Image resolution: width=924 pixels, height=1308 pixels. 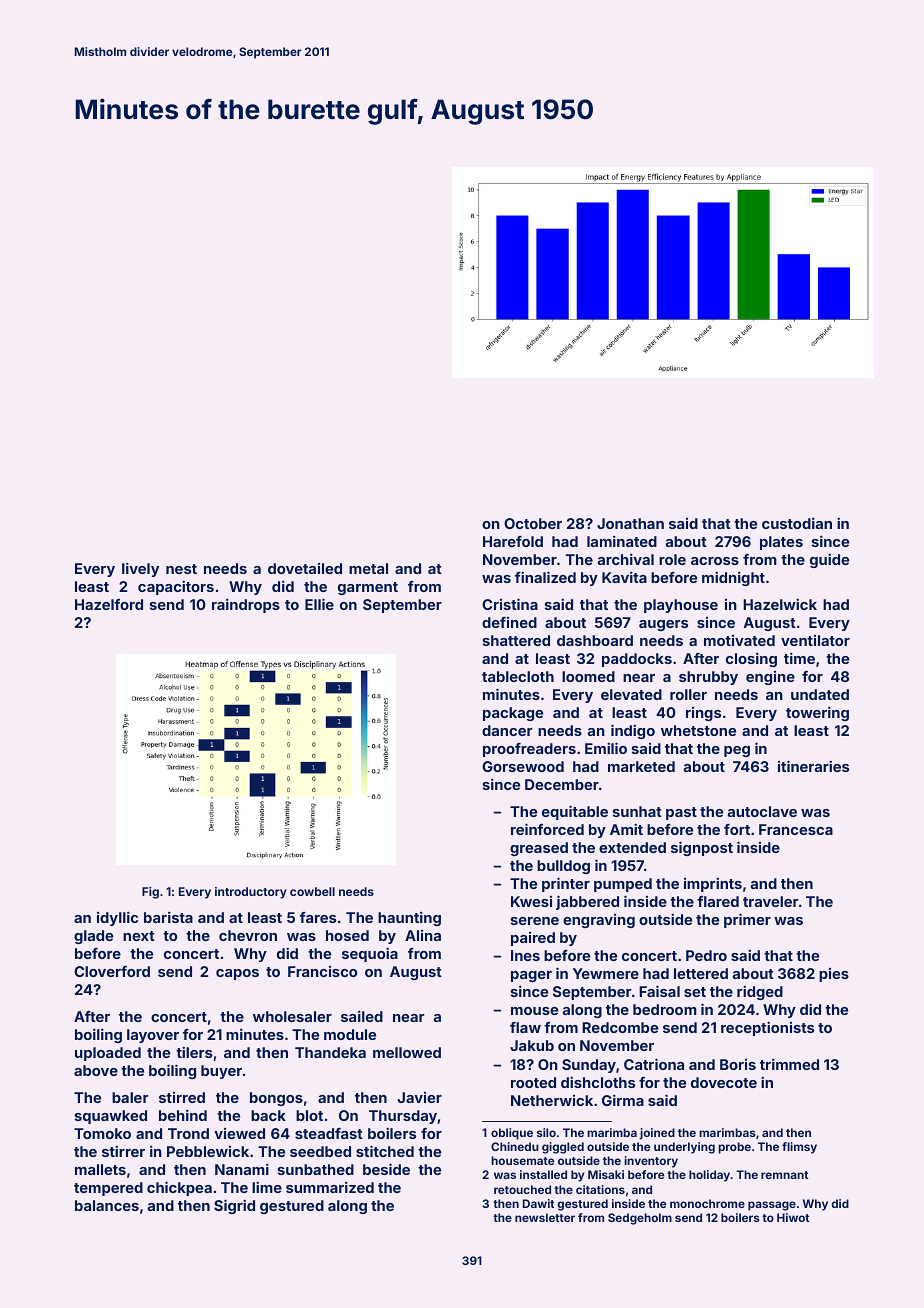 What do you see at coordinates (108, 1189) in the image?
I see `tempered` at bounding box center [108, 1189].
